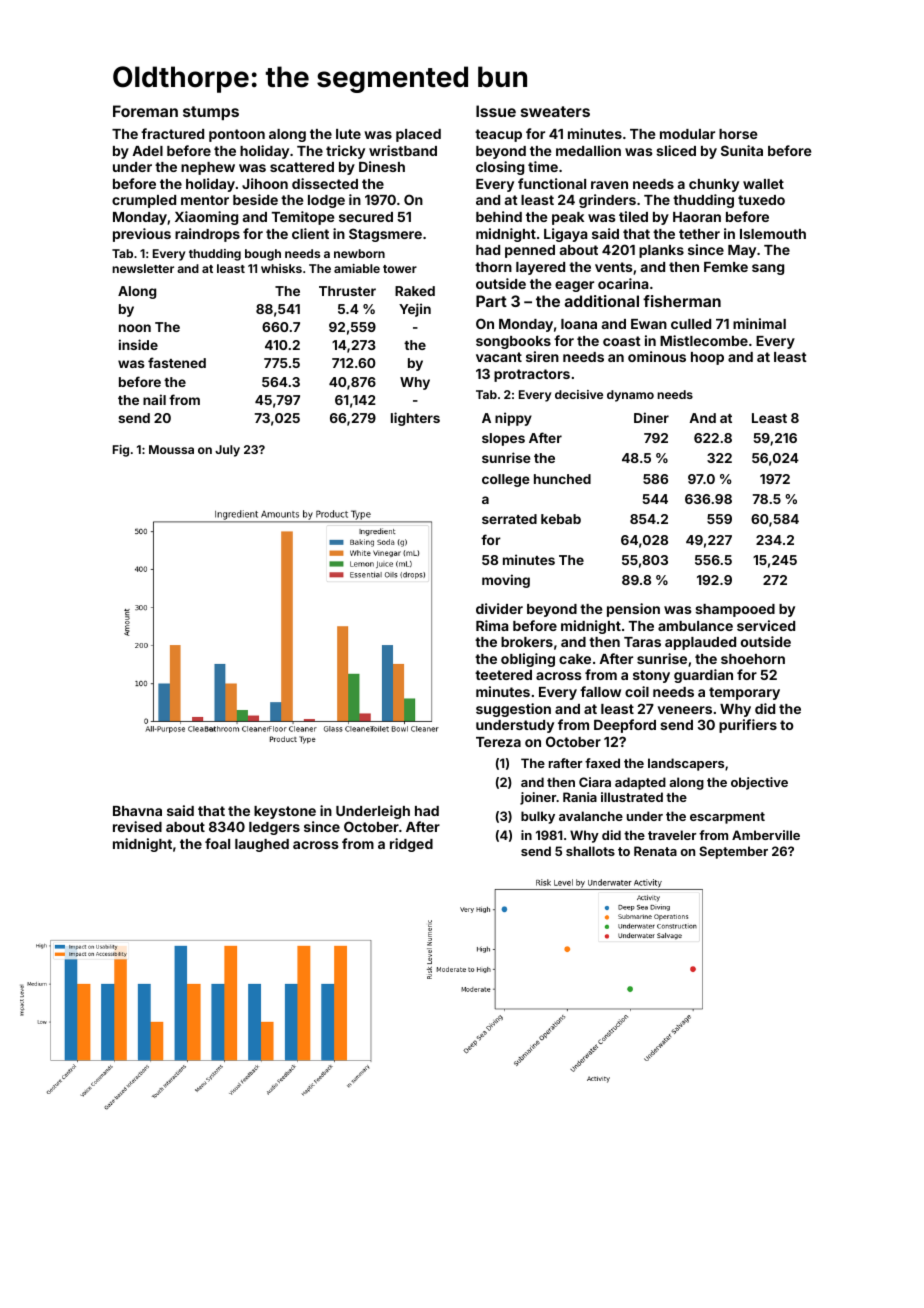 This image has height=1308, width=924. I want to click on objective, so click(759, 783).
